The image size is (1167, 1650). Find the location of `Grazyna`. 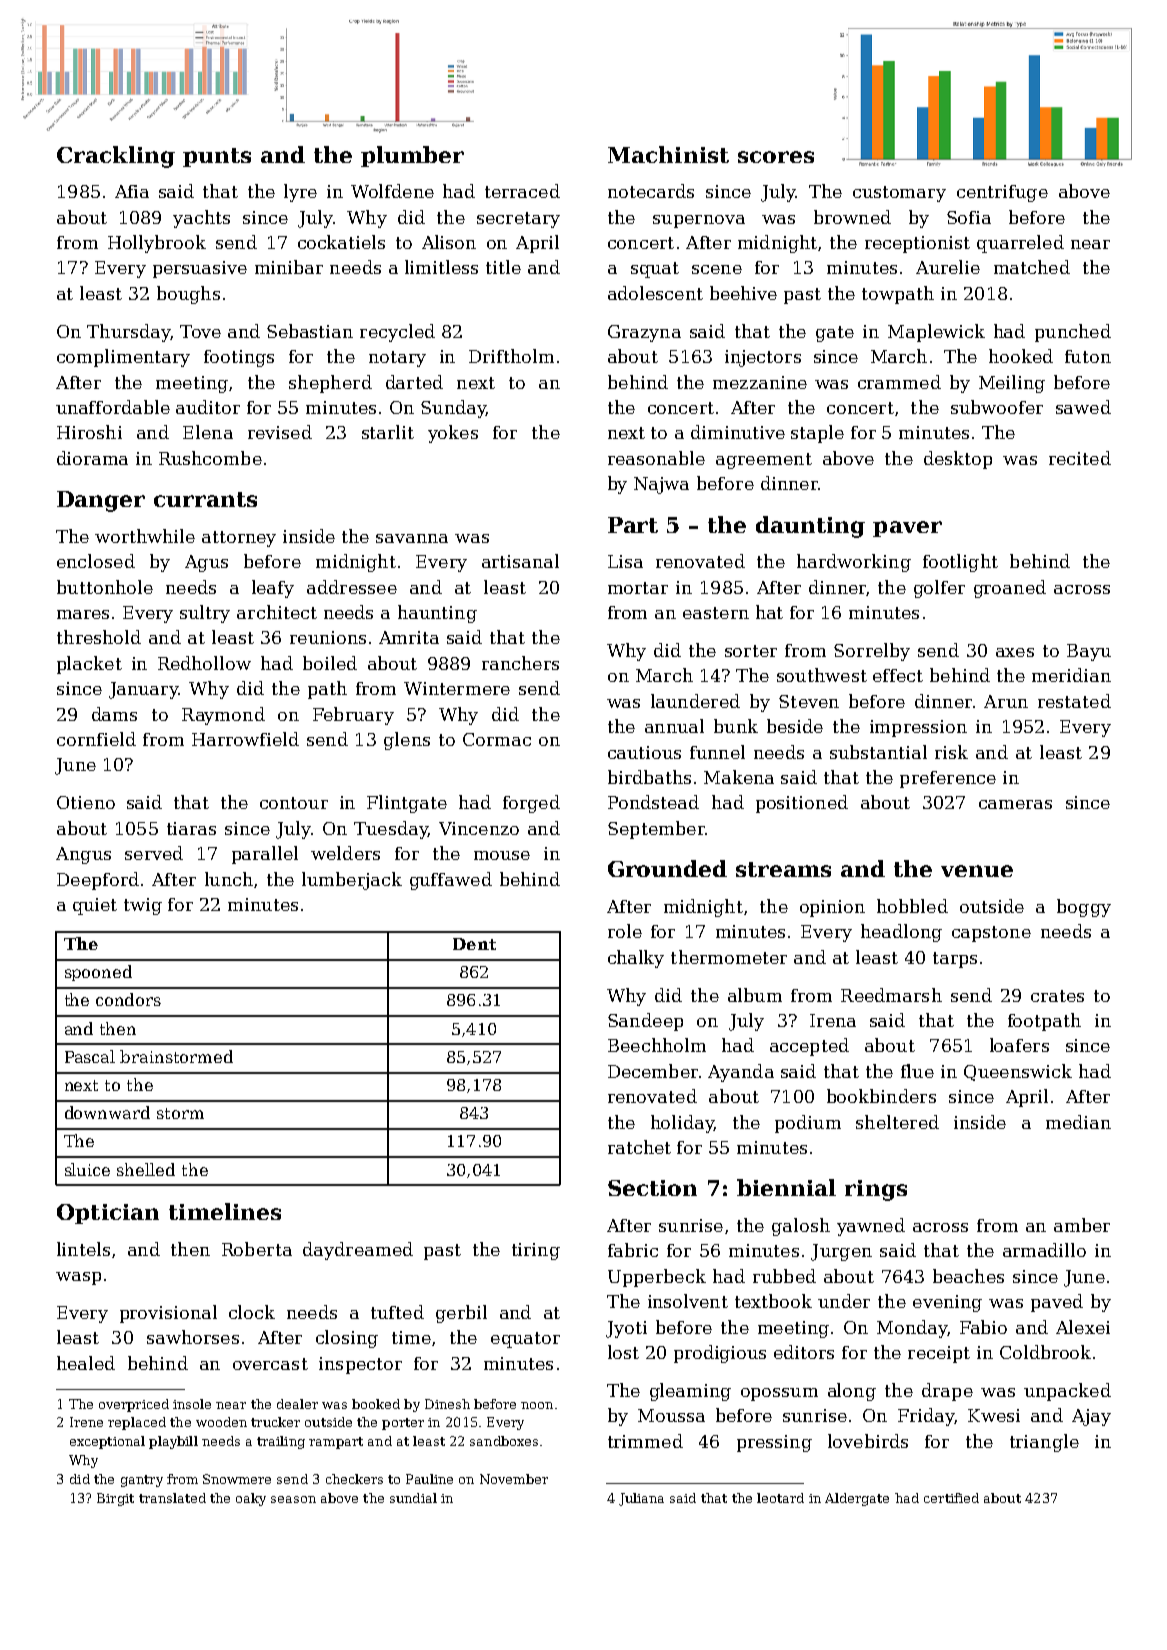

Grazyna is located at coordinates (644, 333).
